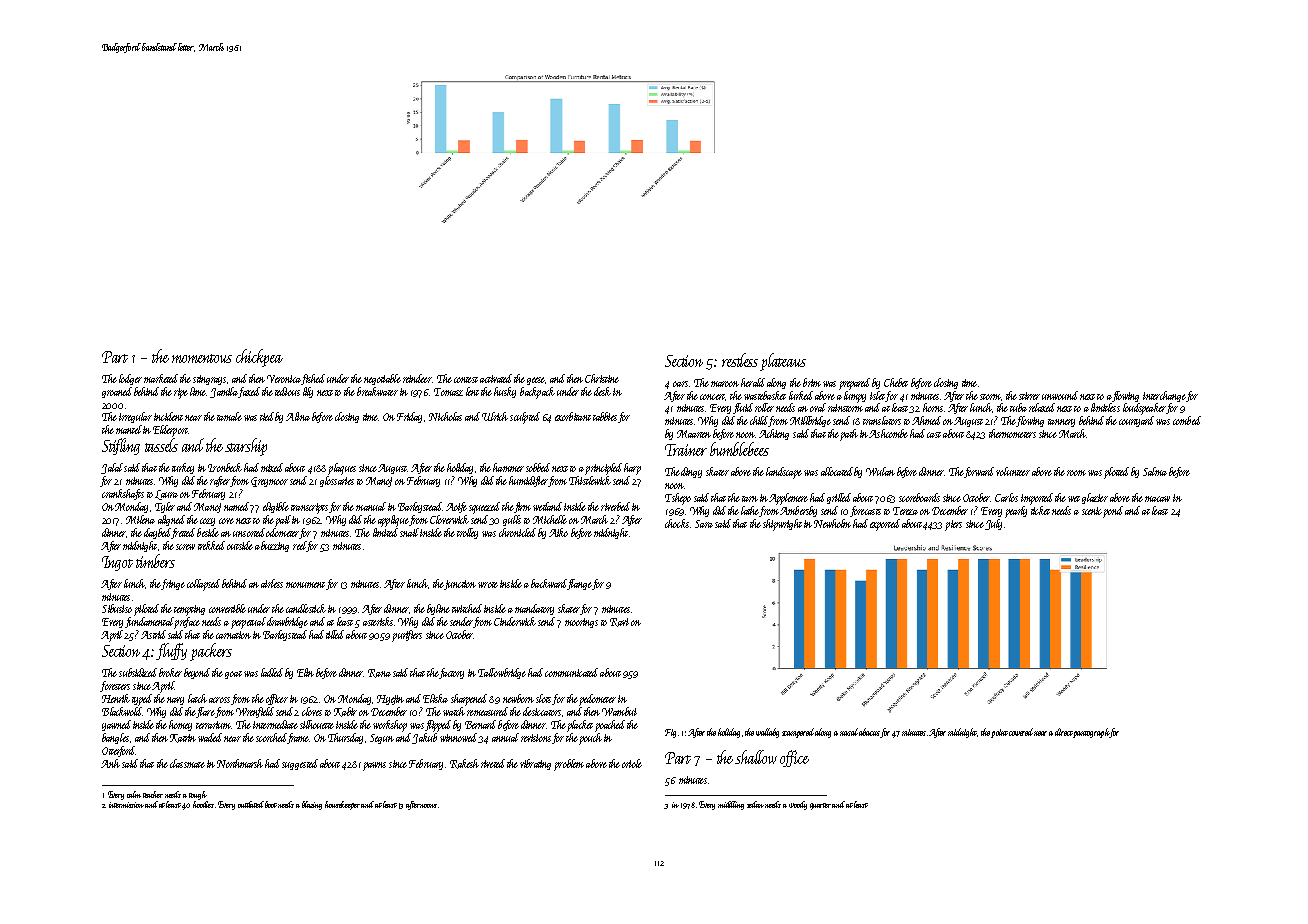 Image resolution: width=1308 pixels, height=924 pixels. Describe the element at coordinates (953, 525) in the image. I see `piers` at that location.
